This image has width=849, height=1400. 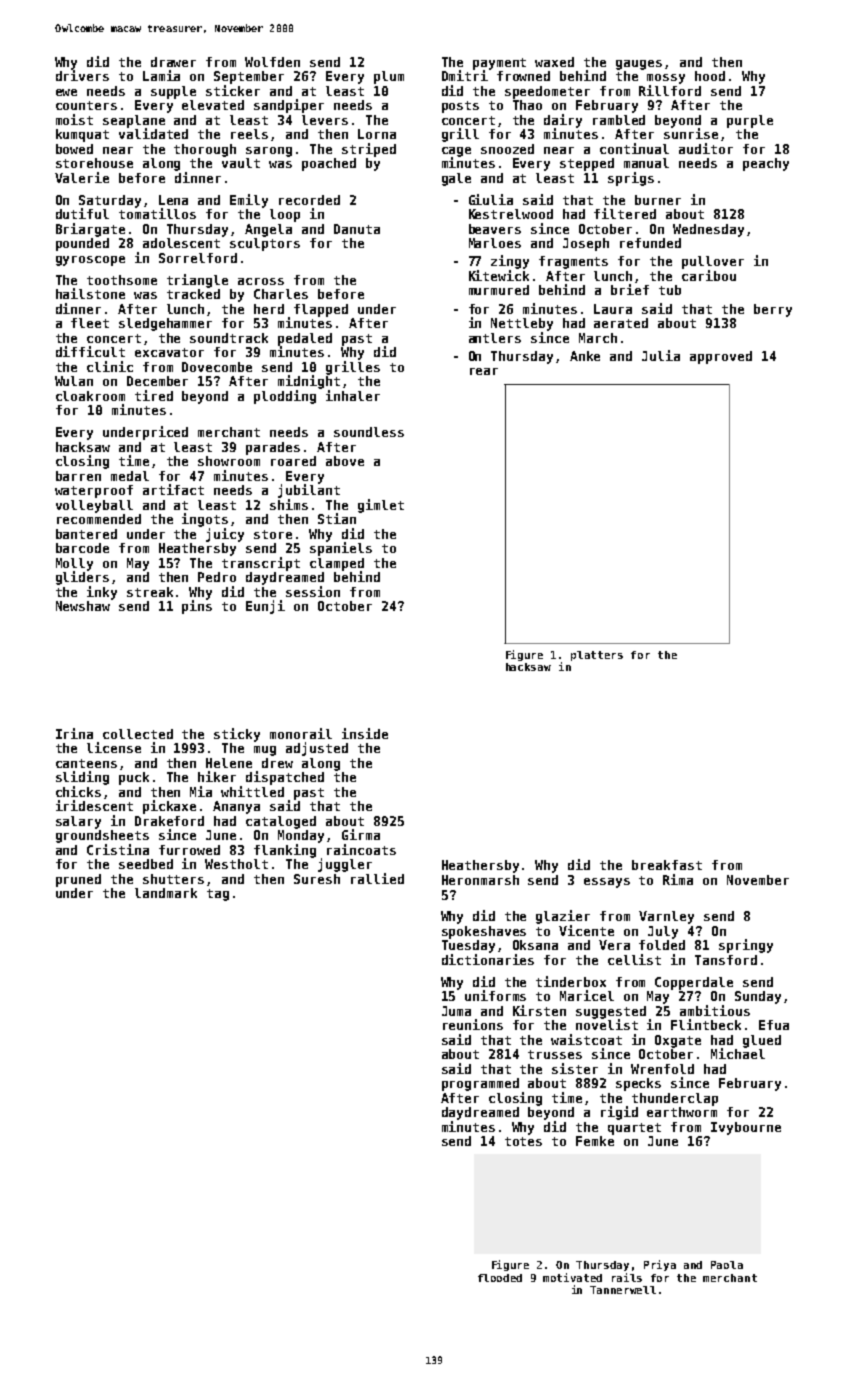 What do you see at coordinates (746, 946) in the image?
I see `springy` at bounding box center [746, 946].
